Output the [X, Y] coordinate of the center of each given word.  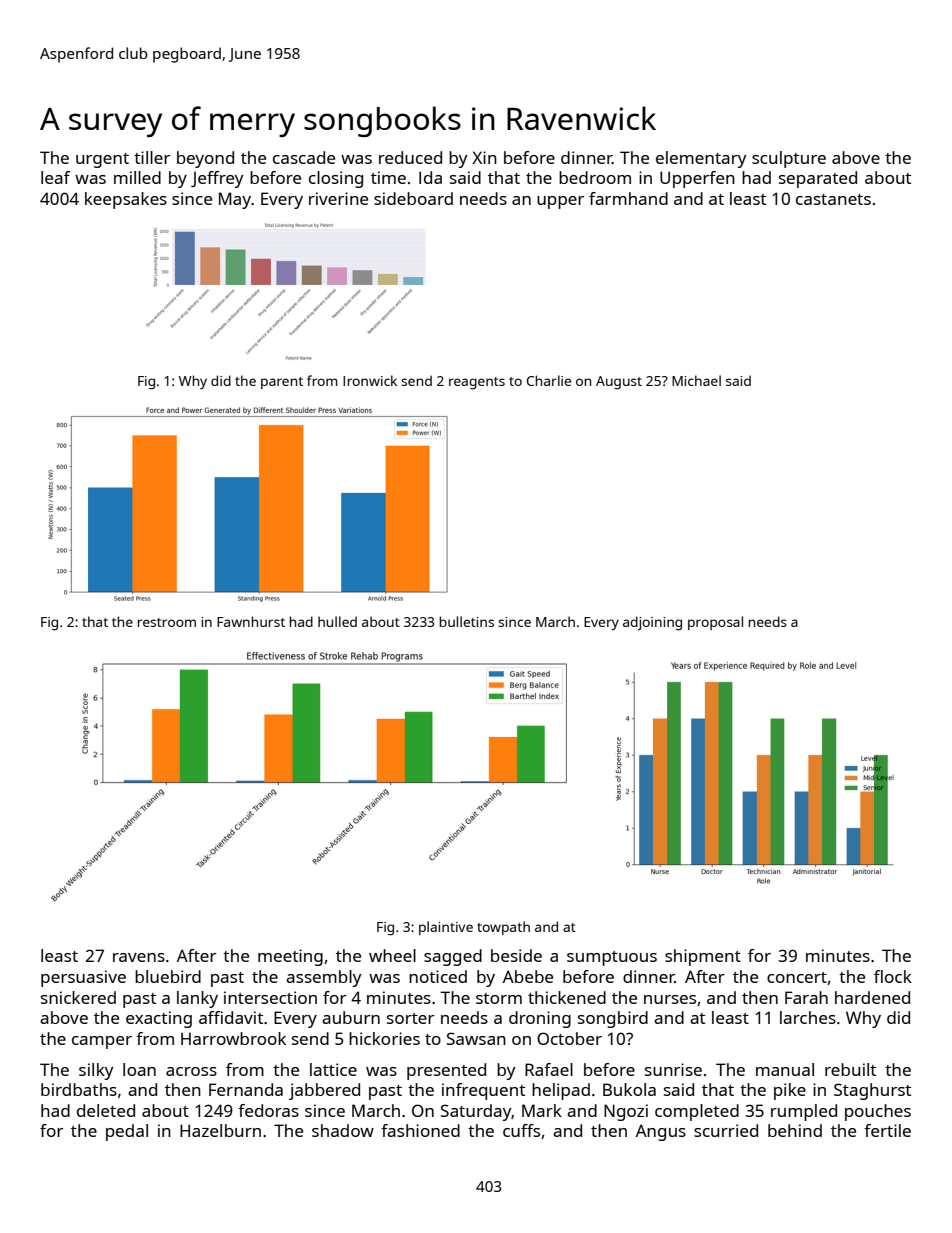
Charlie [549, 380]
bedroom [595, 177]
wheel [392, 955]
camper [102, 1042]
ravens [139, 957]
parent [282, 383]
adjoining [652, 623]
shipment [703, 957]
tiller [152, 157]
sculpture [789, 159]
